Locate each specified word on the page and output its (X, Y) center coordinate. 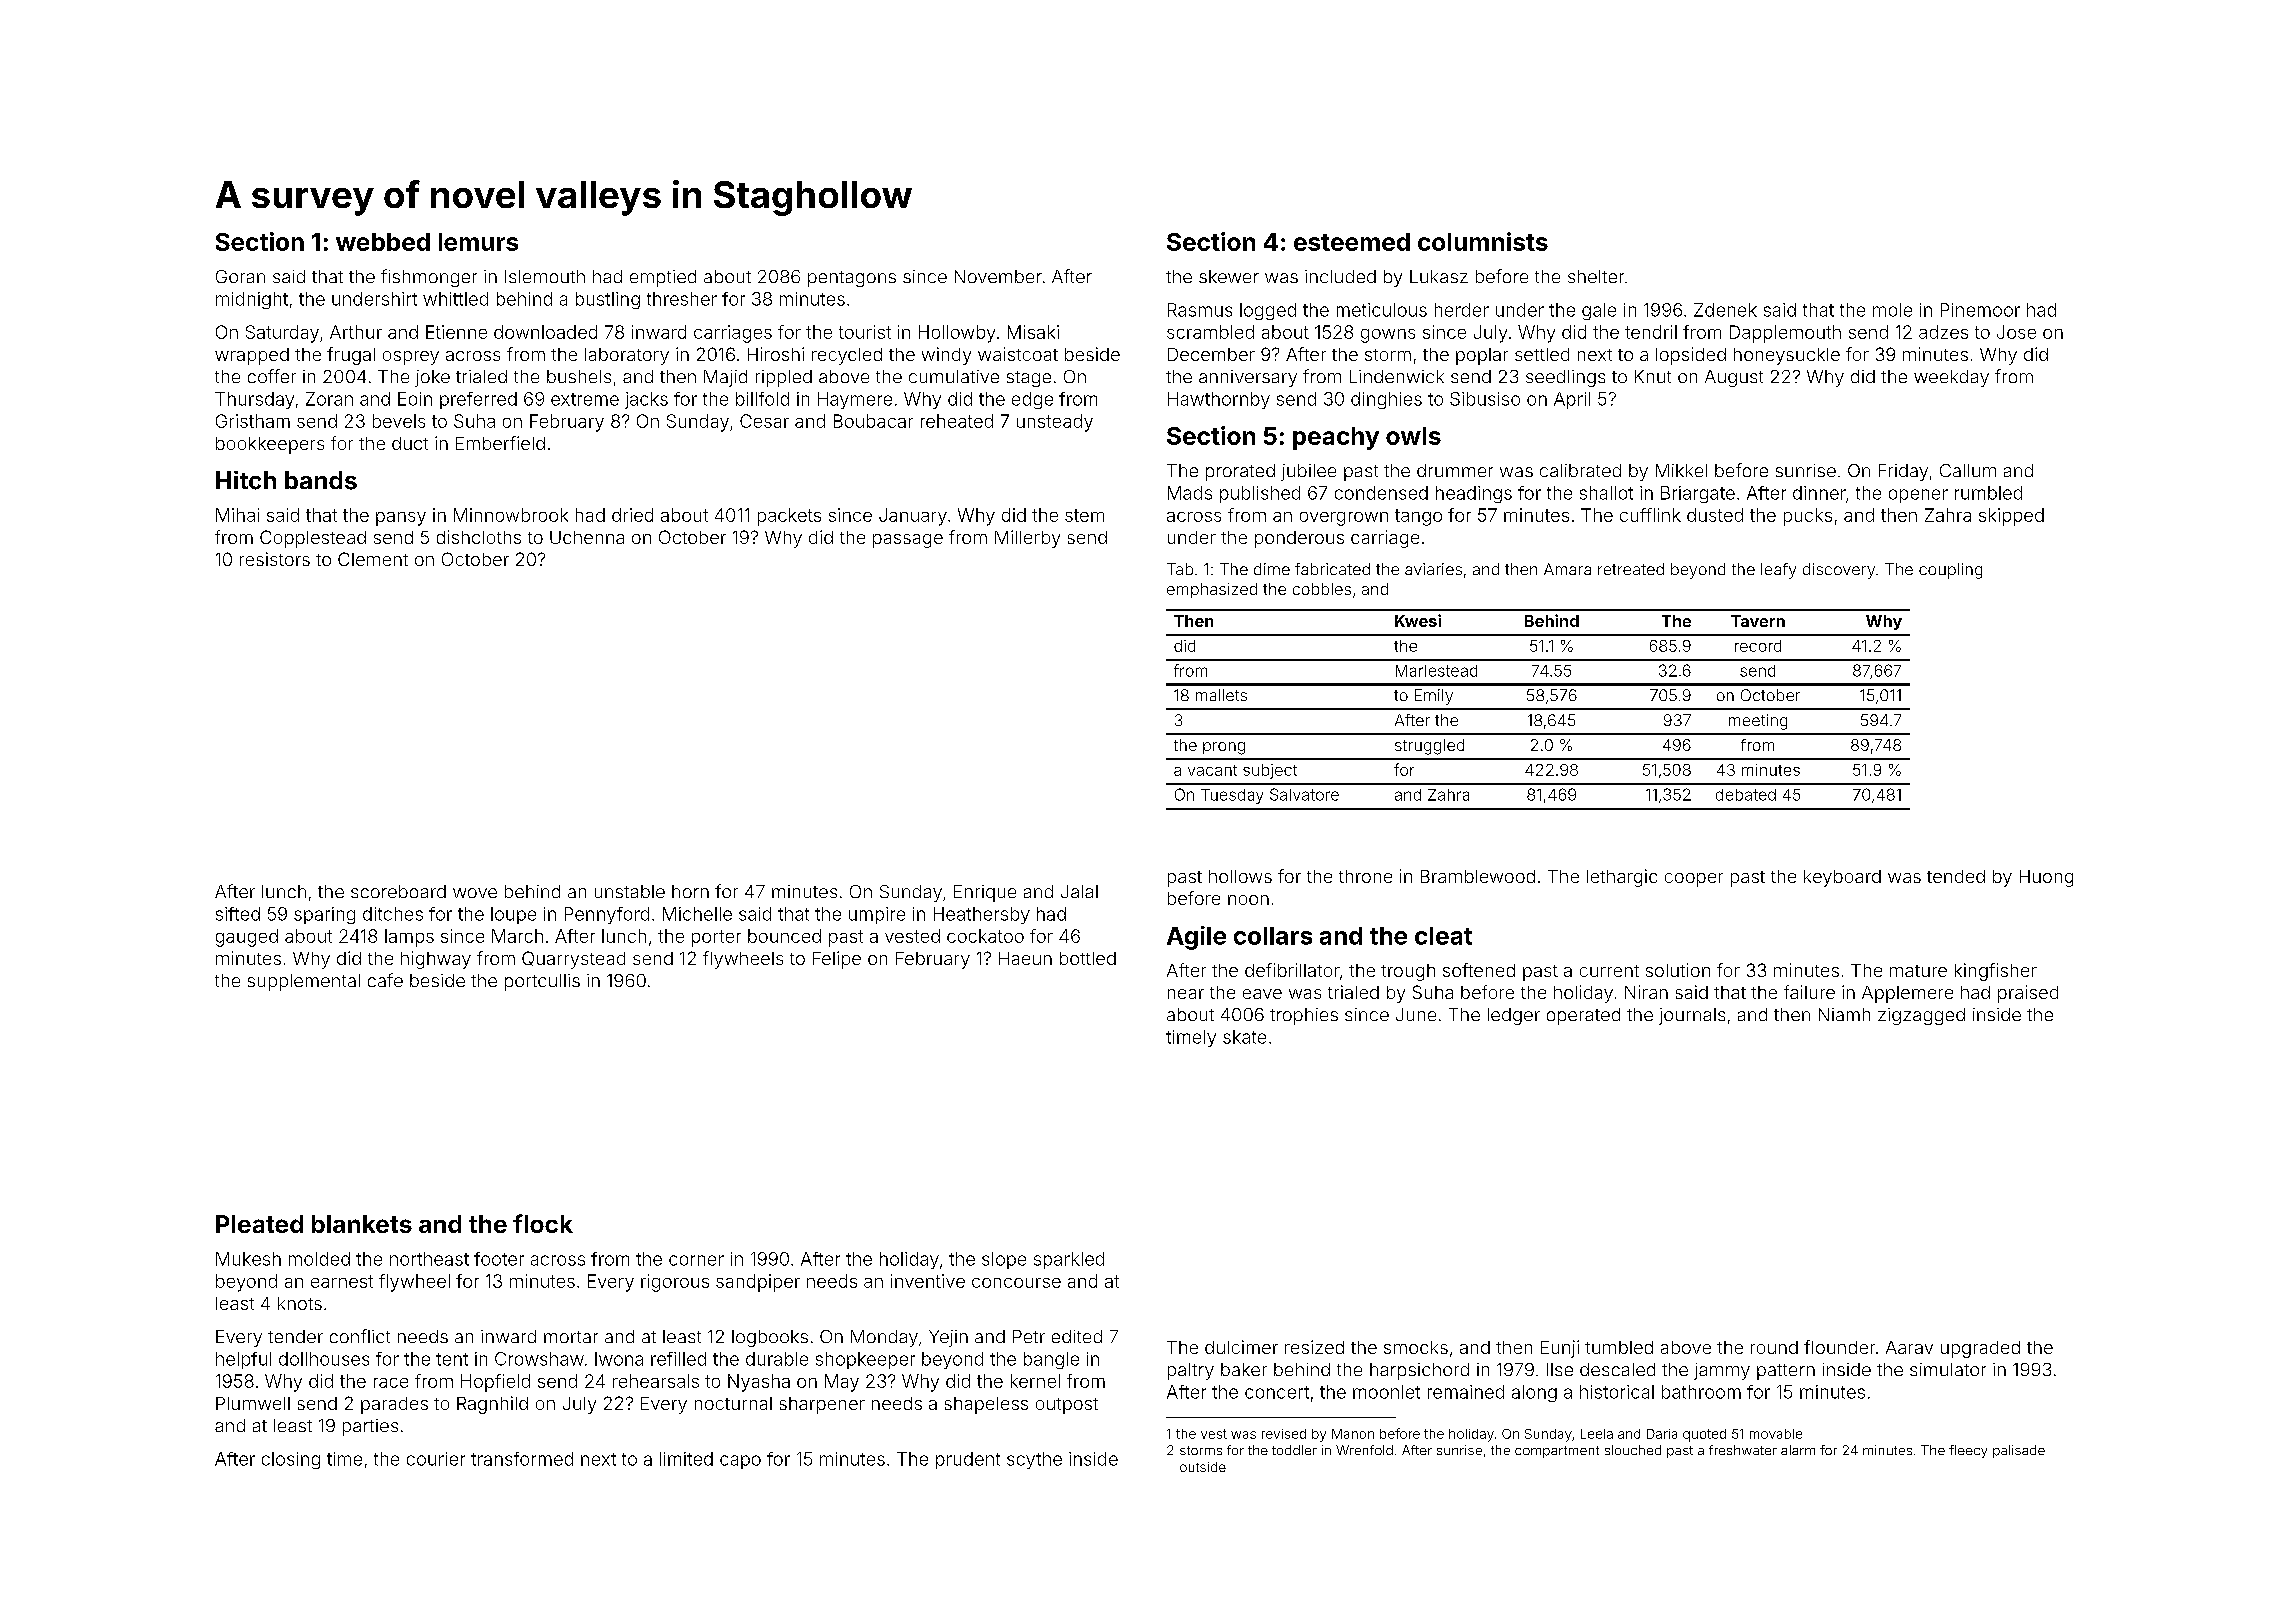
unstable (630, 891)
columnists (1483, 241)
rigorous (675, 1283)
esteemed (1352, 242)
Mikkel (1681, 470)
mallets (1221, 695)
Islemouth (545, 276)
